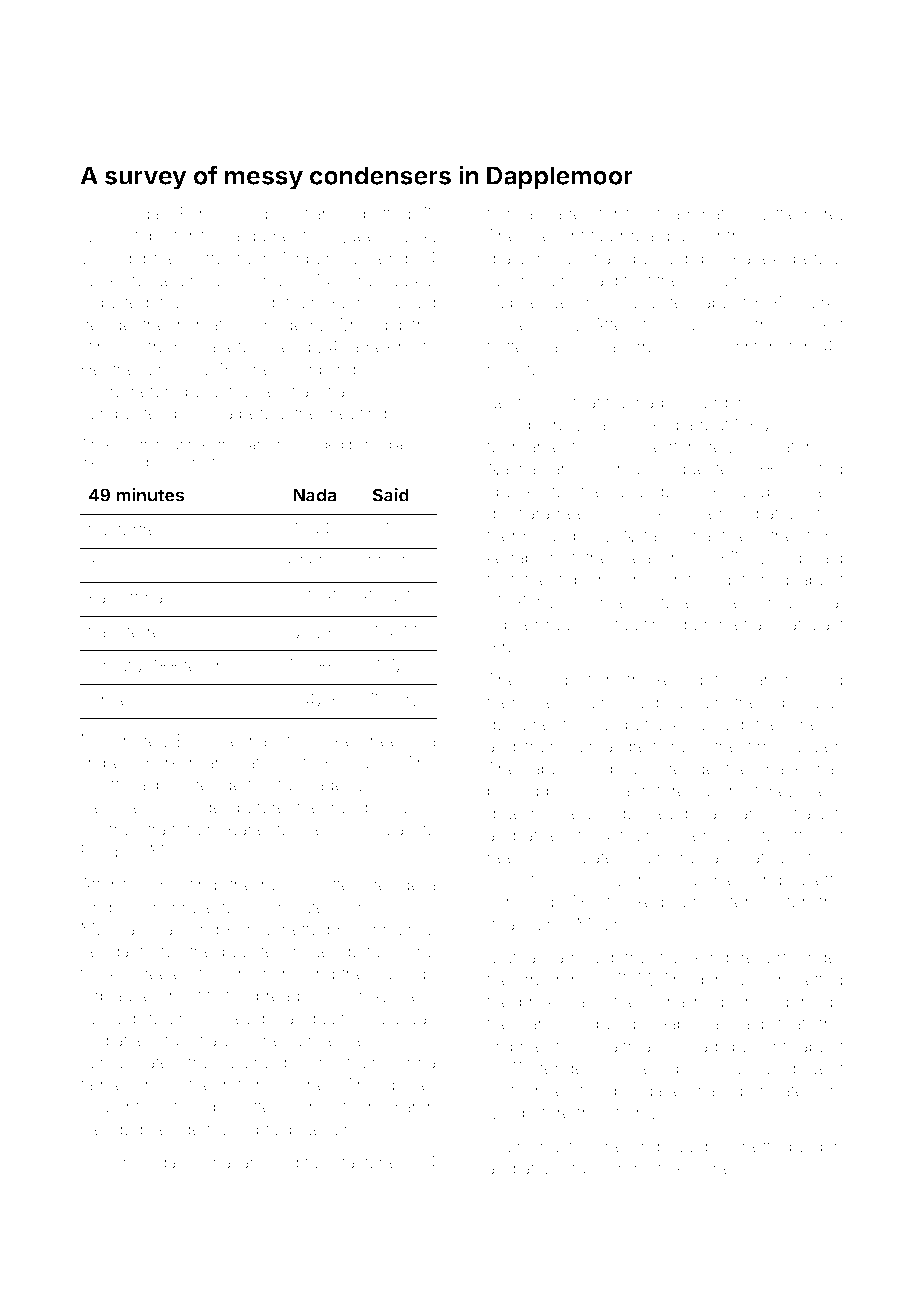 The width and height of the screenshot is (924, 1311). Describe the element at coordinates (108, 1020) in the screenshot. I see `rugged` at that location.
